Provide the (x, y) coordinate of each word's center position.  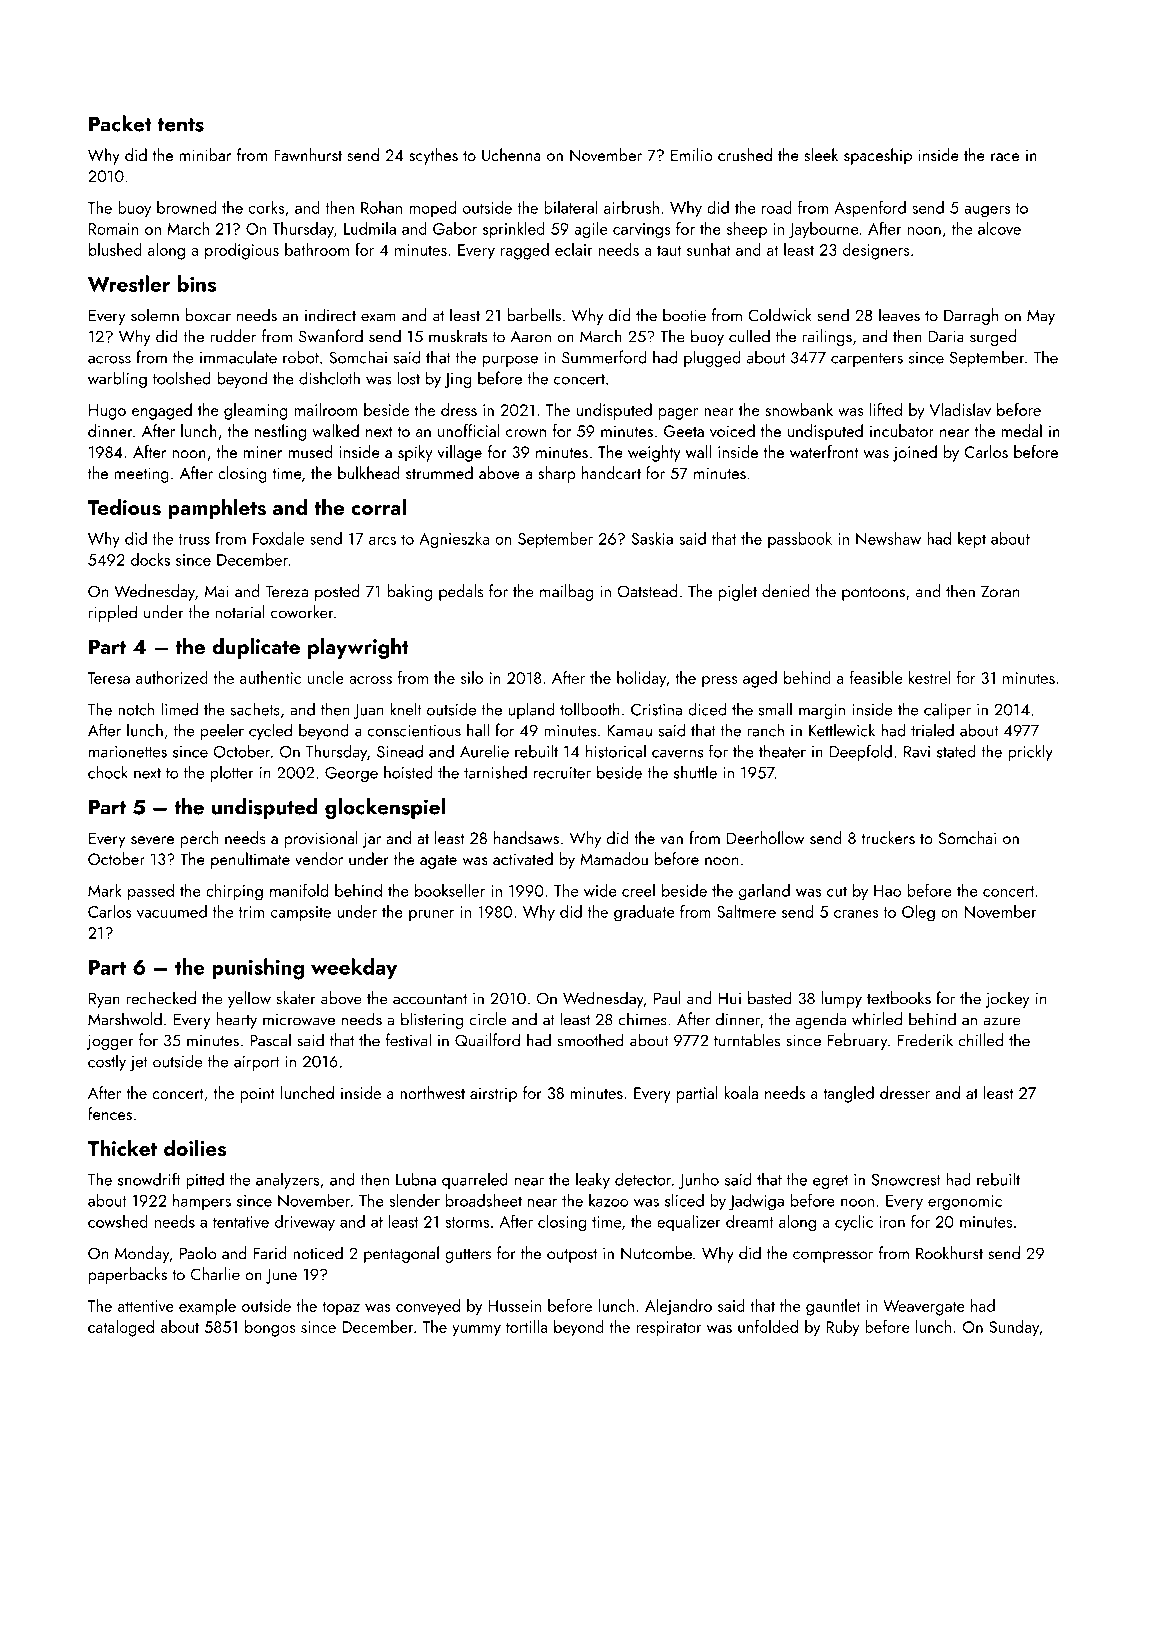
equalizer (689, 1223)
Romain (114, 229)
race (1005, 157)
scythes (433, 156)
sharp (557, 474)
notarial (240, 612)
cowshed (118, 1221)
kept (972, 540)
